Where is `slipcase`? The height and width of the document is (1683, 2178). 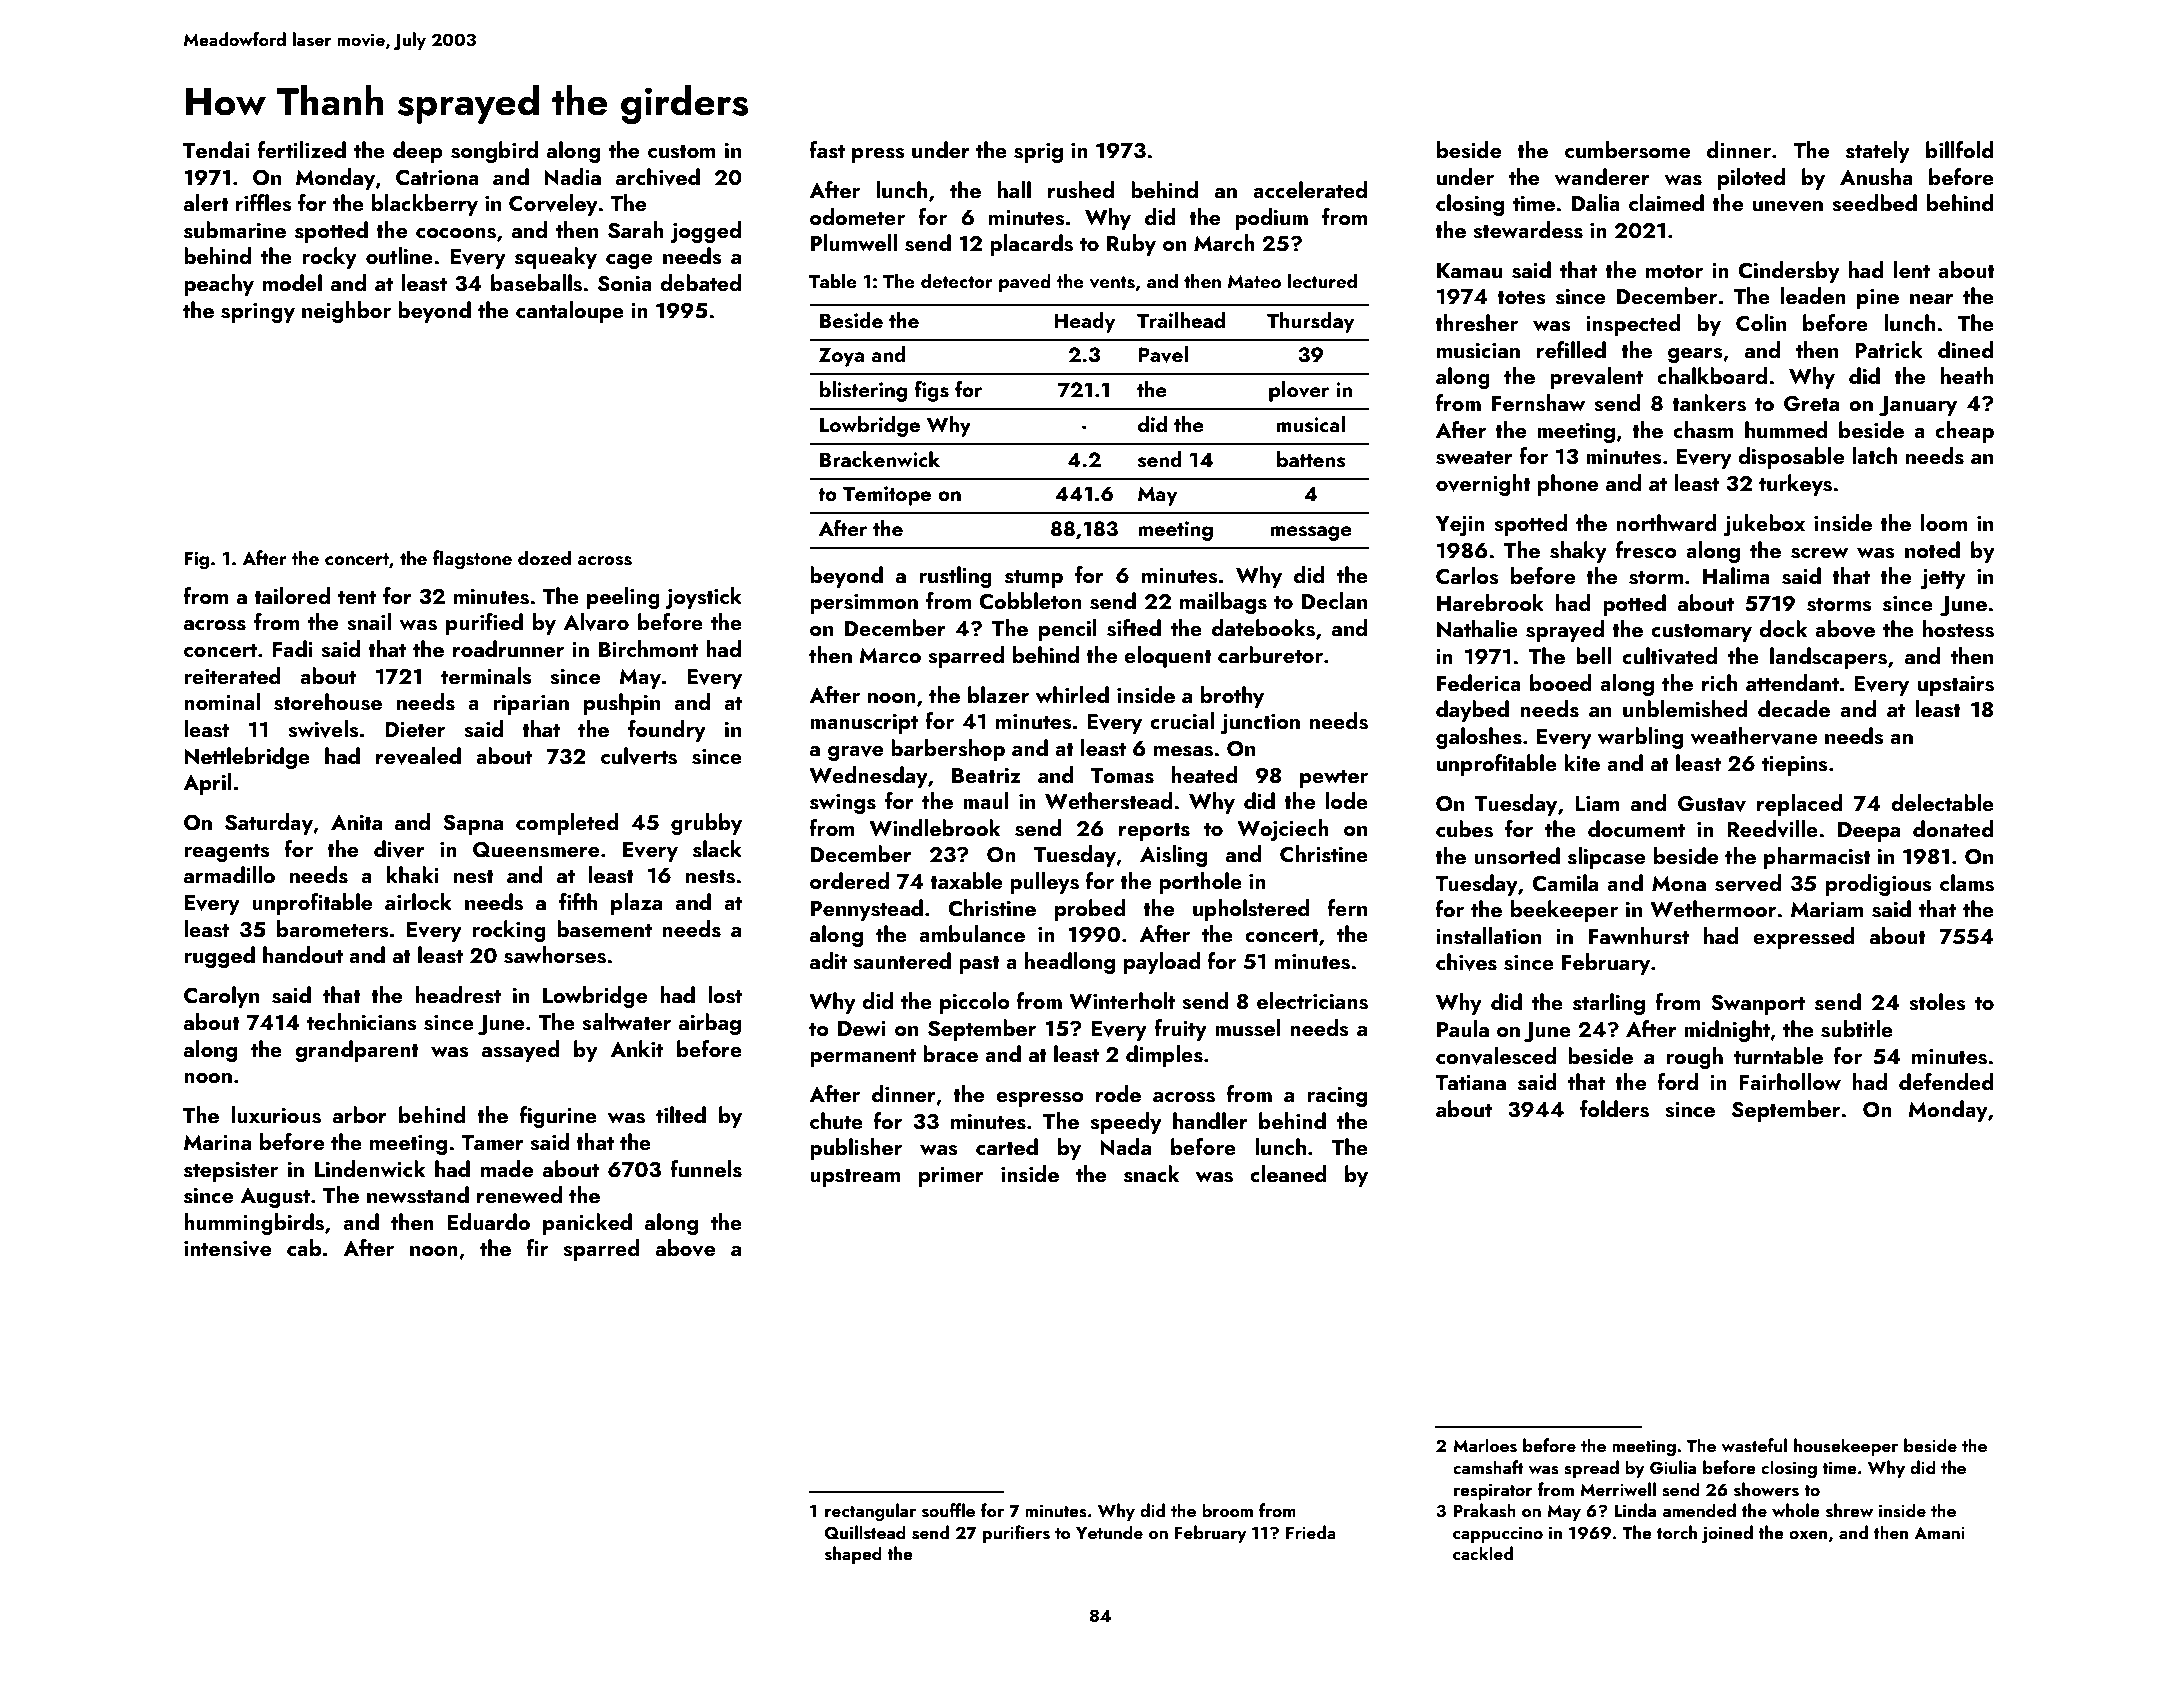 slipcase is located at coordinates (1606, 858).
